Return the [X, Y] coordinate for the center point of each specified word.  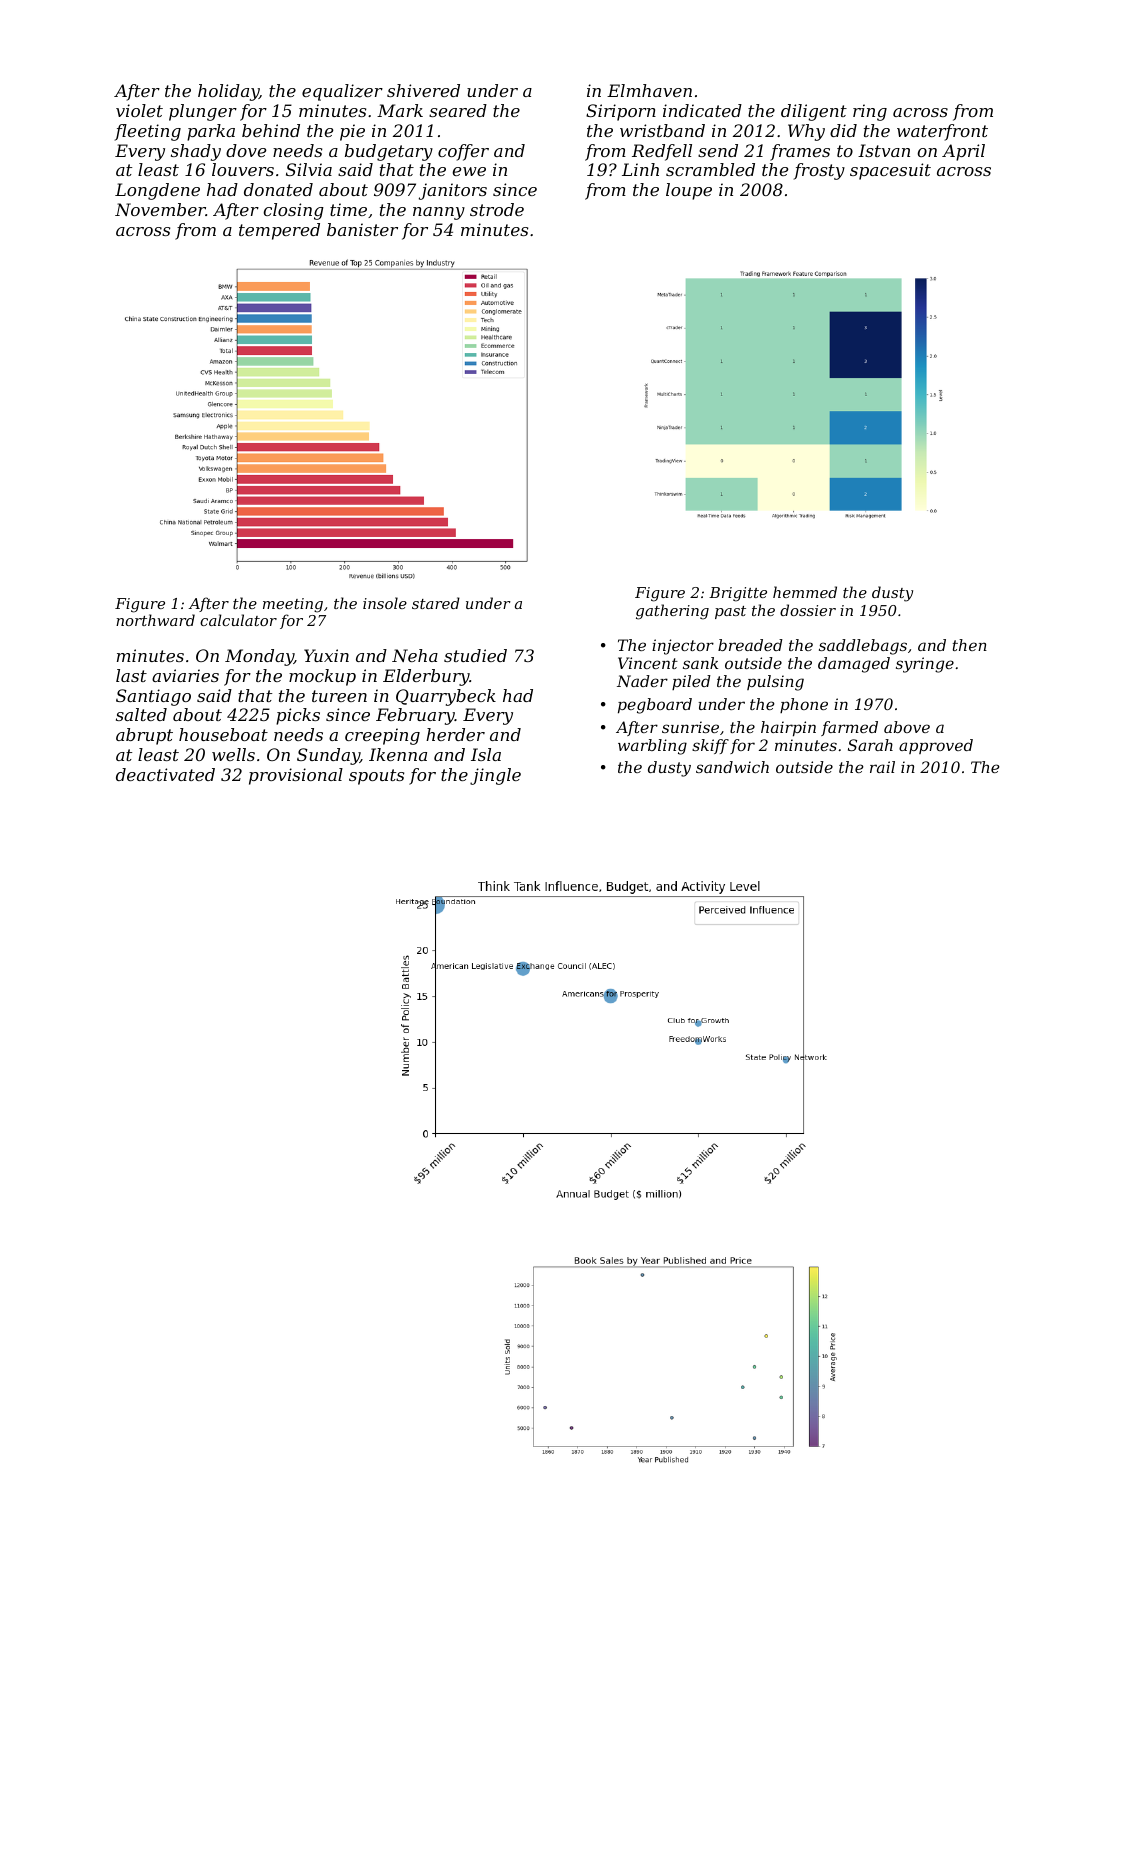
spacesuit [890, 171]
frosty [819, 171]
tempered [279, 231]
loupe [689, 191]
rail [882, 767]
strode [497, 209]
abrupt [144, 736]
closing [294, 211]
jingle [495, 776]
